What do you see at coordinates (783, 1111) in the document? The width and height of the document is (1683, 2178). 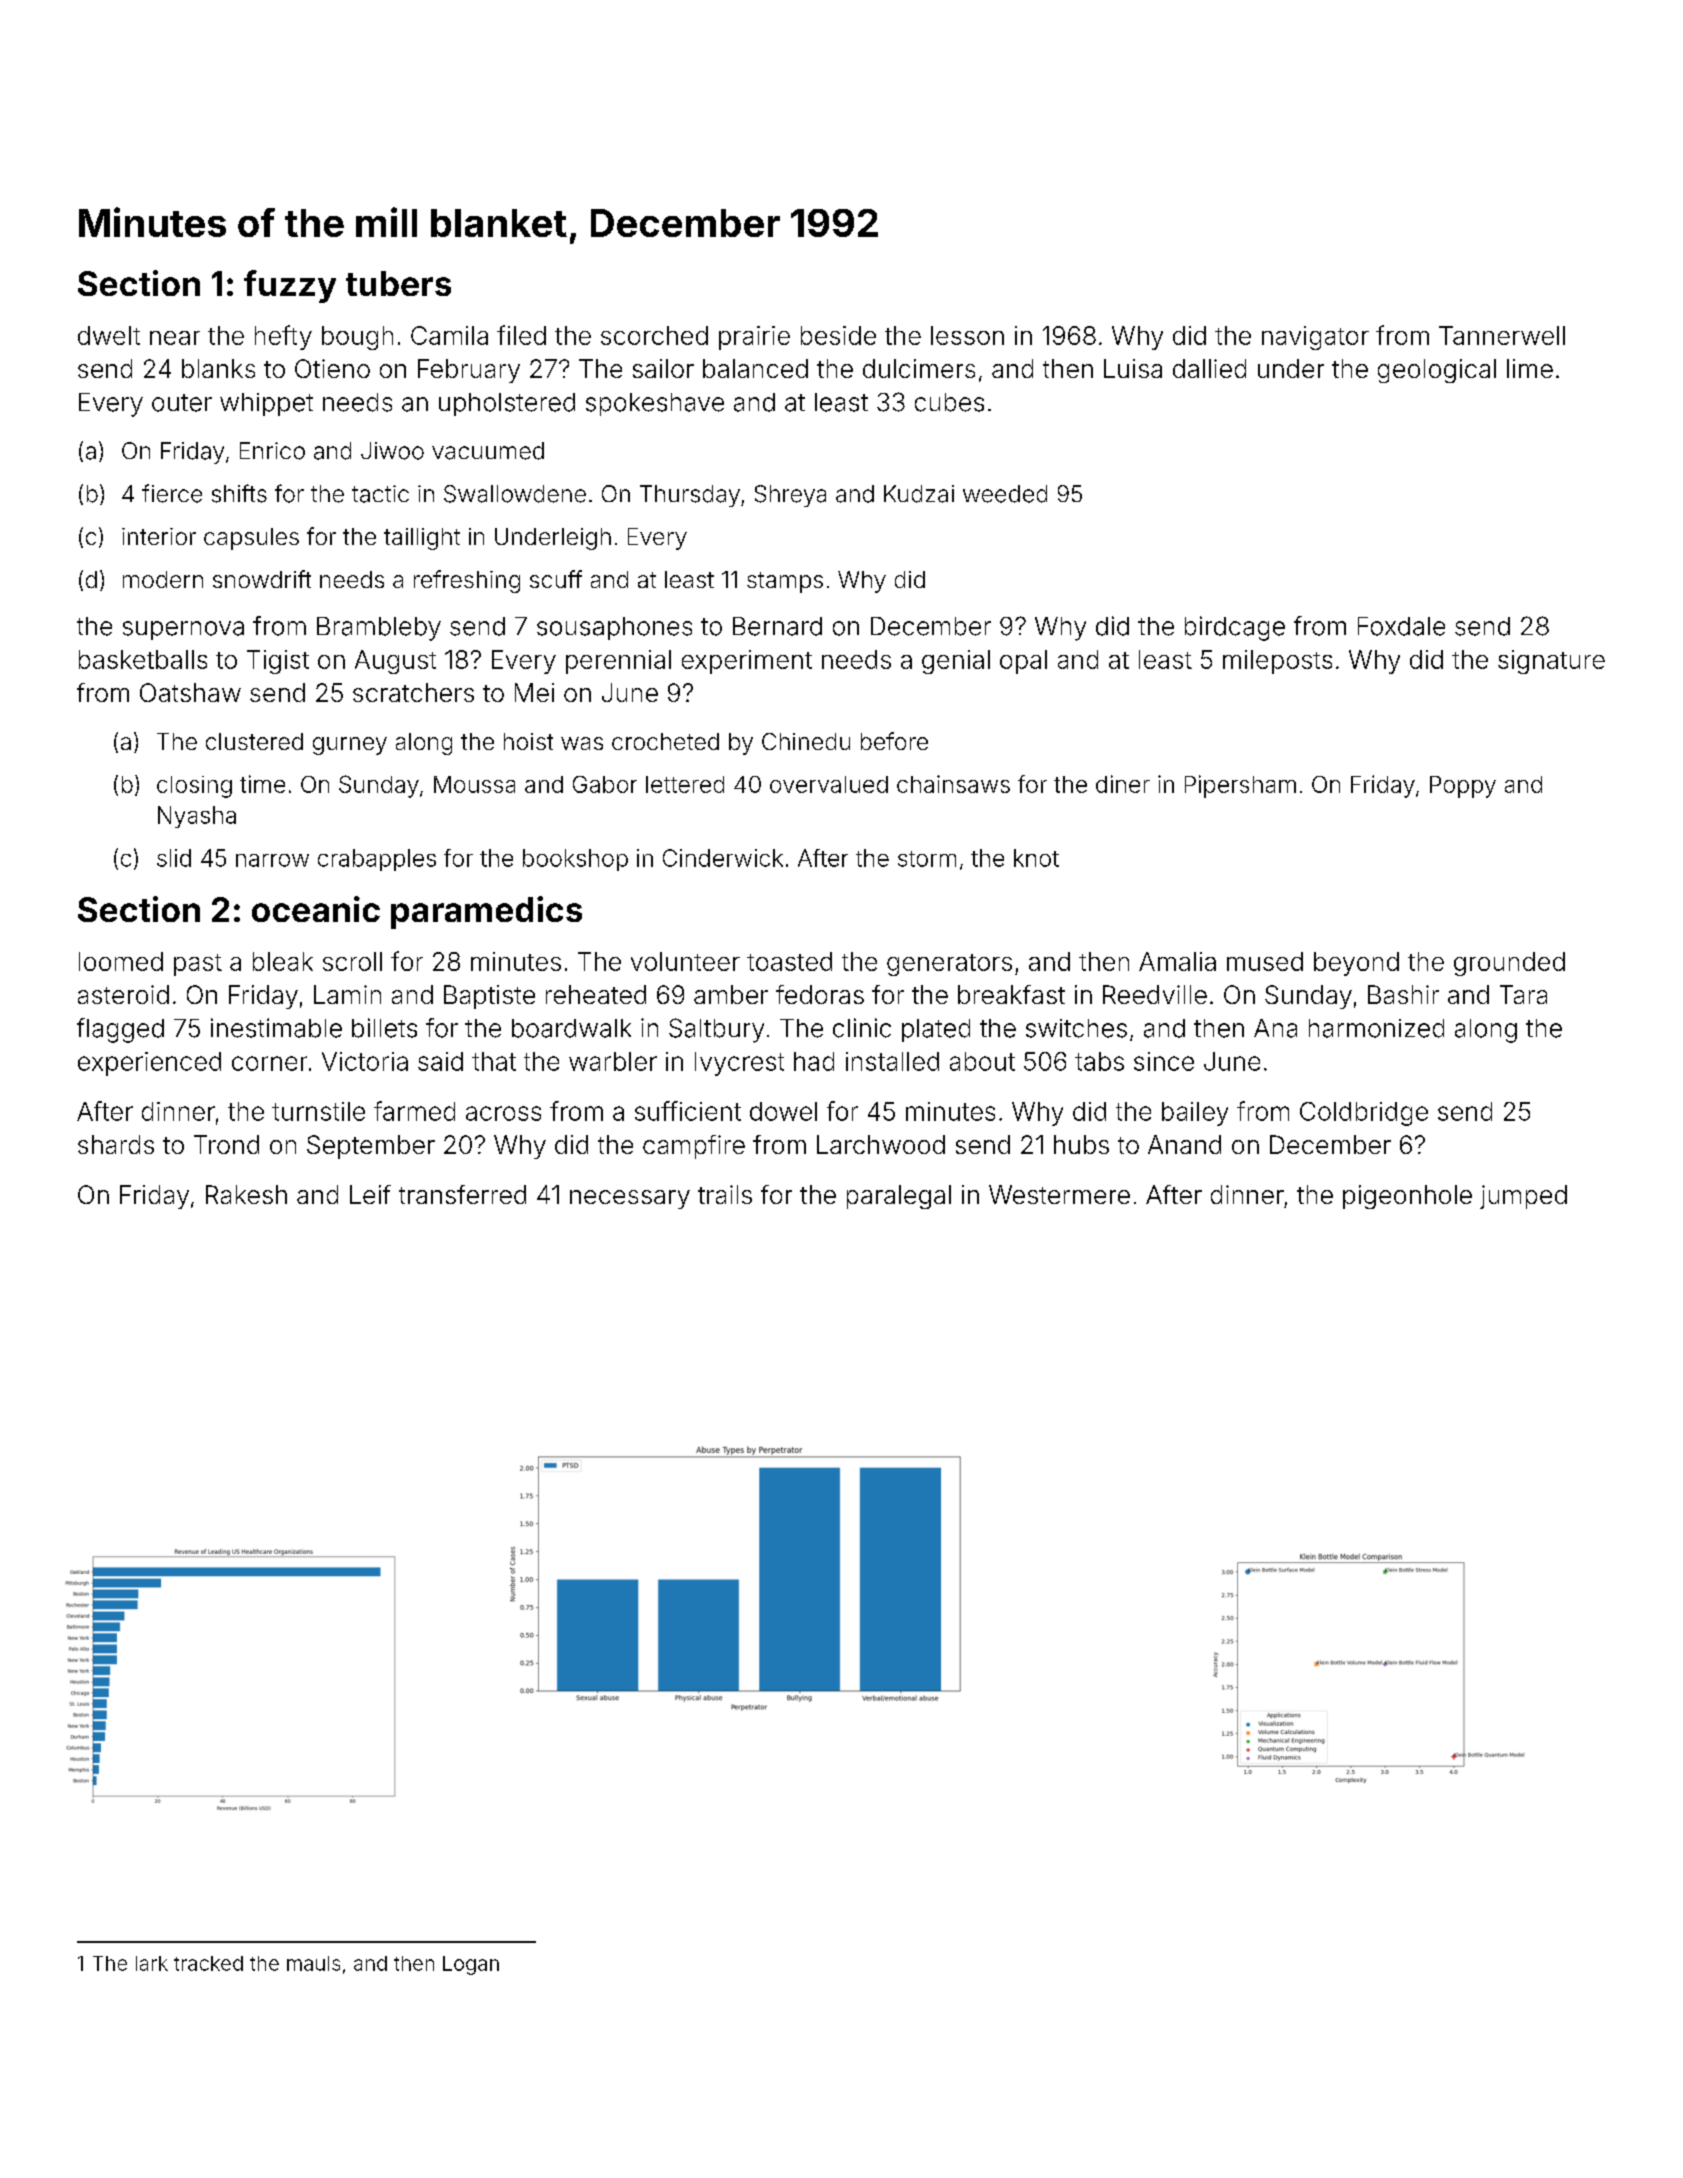 I see `dowel` at bounding box center [783, 1111].
